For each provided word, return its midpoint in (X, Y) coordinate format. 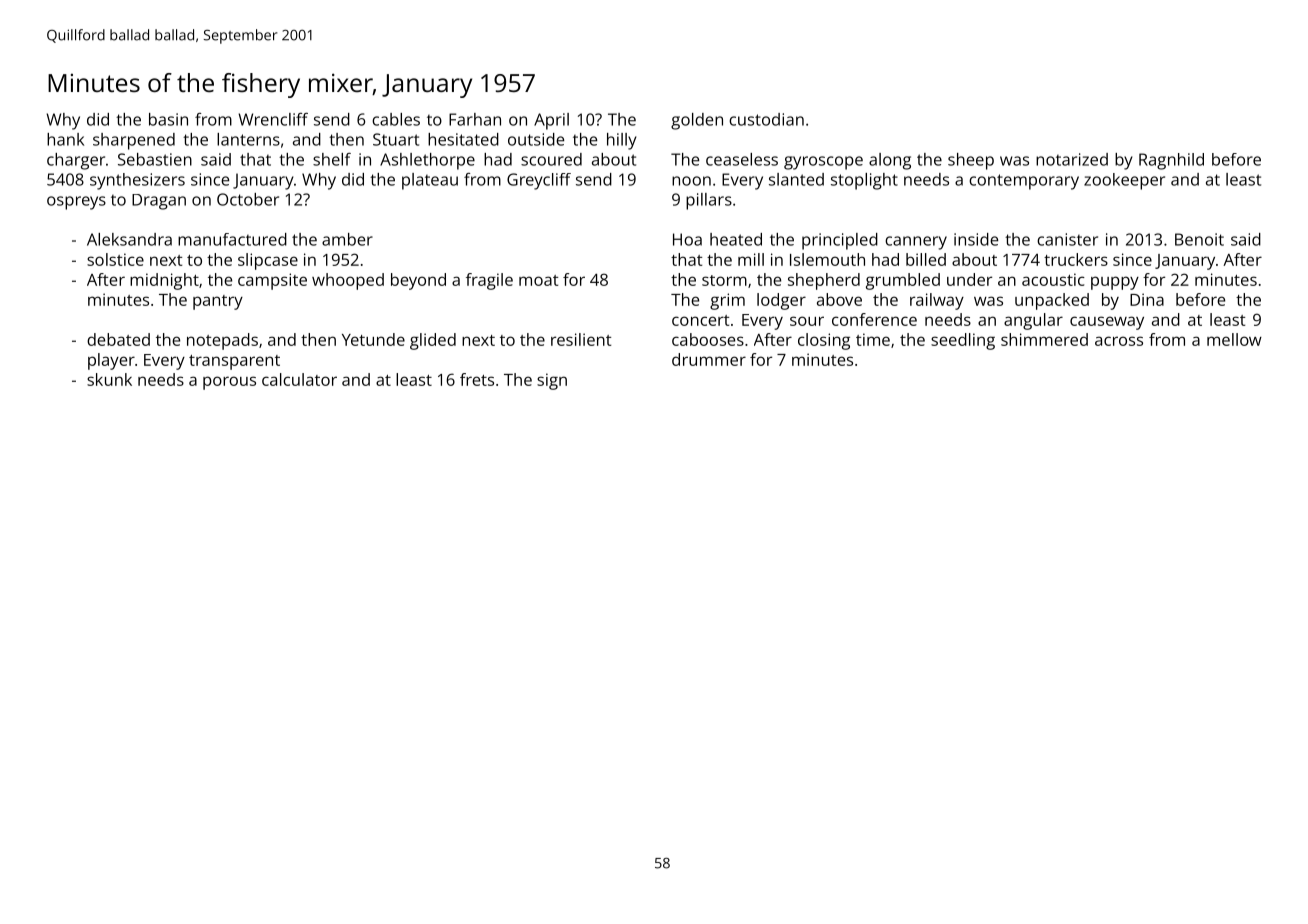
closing (824, 341)
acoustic (1053, 279)
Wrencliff (273, 119)
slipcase (268, 261)
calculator (299, 379)
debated (118, 339)
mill (751, 259)
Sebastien (155, 159)
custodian (766, 119)
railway (937, 301)
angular (1033, 321)
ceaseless (742, 159)
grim (727, 301)
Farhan (475, 119)
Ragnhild (1171, 161)
